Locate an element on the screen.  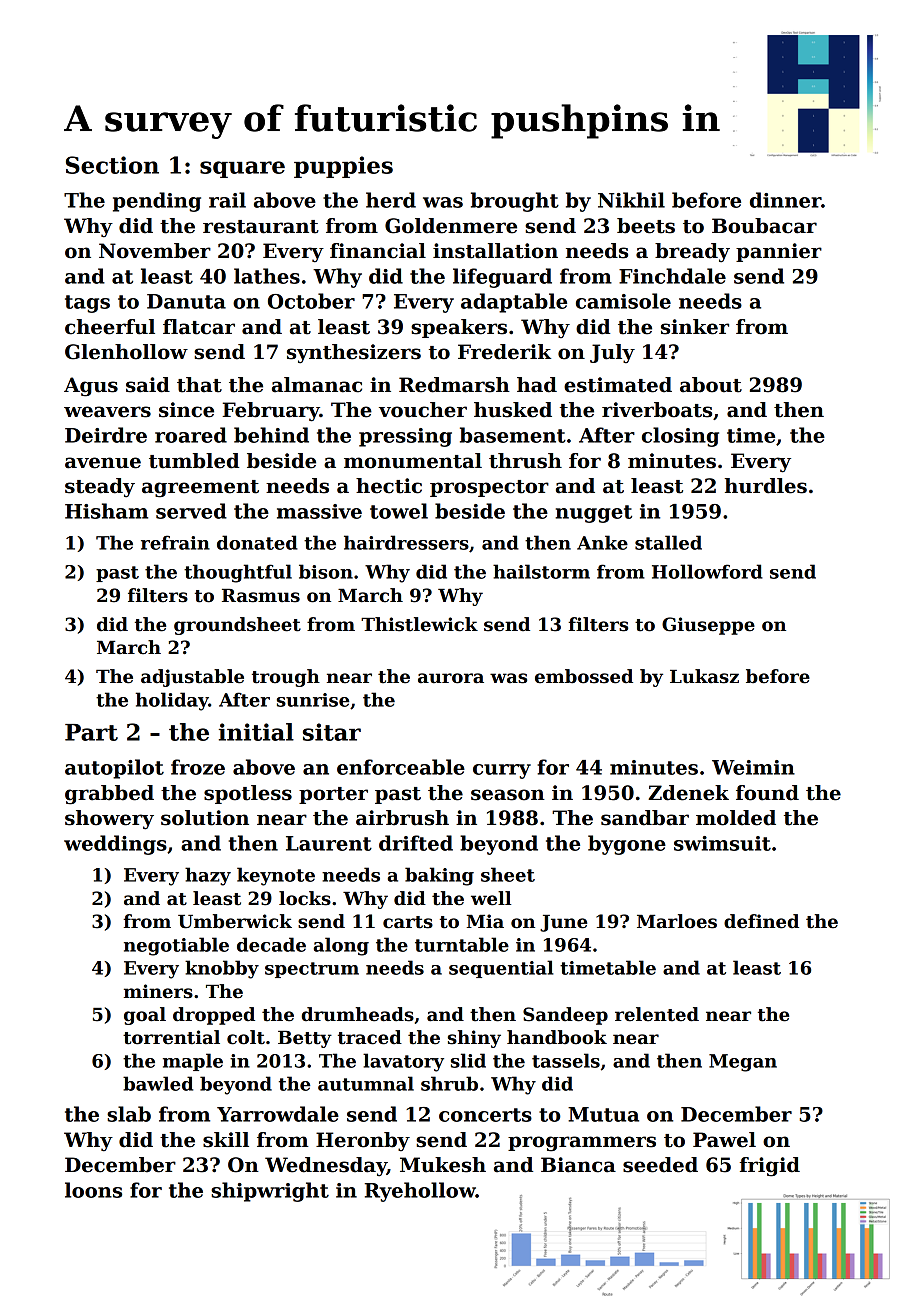
loons is located at coordinates (93, 1190).
